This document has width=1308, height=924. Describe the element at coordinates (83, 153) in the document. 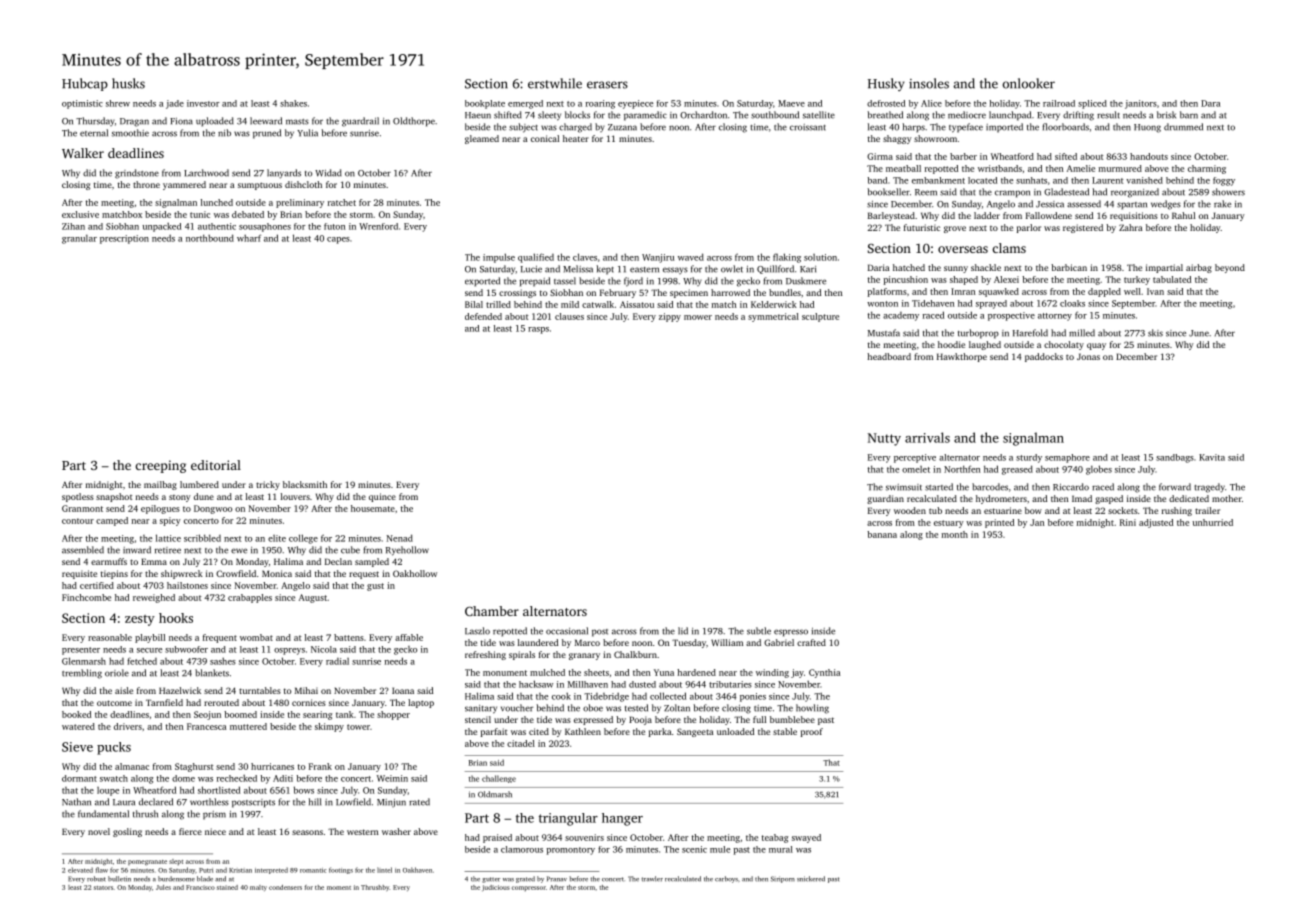

I see `Walker` at that location.
